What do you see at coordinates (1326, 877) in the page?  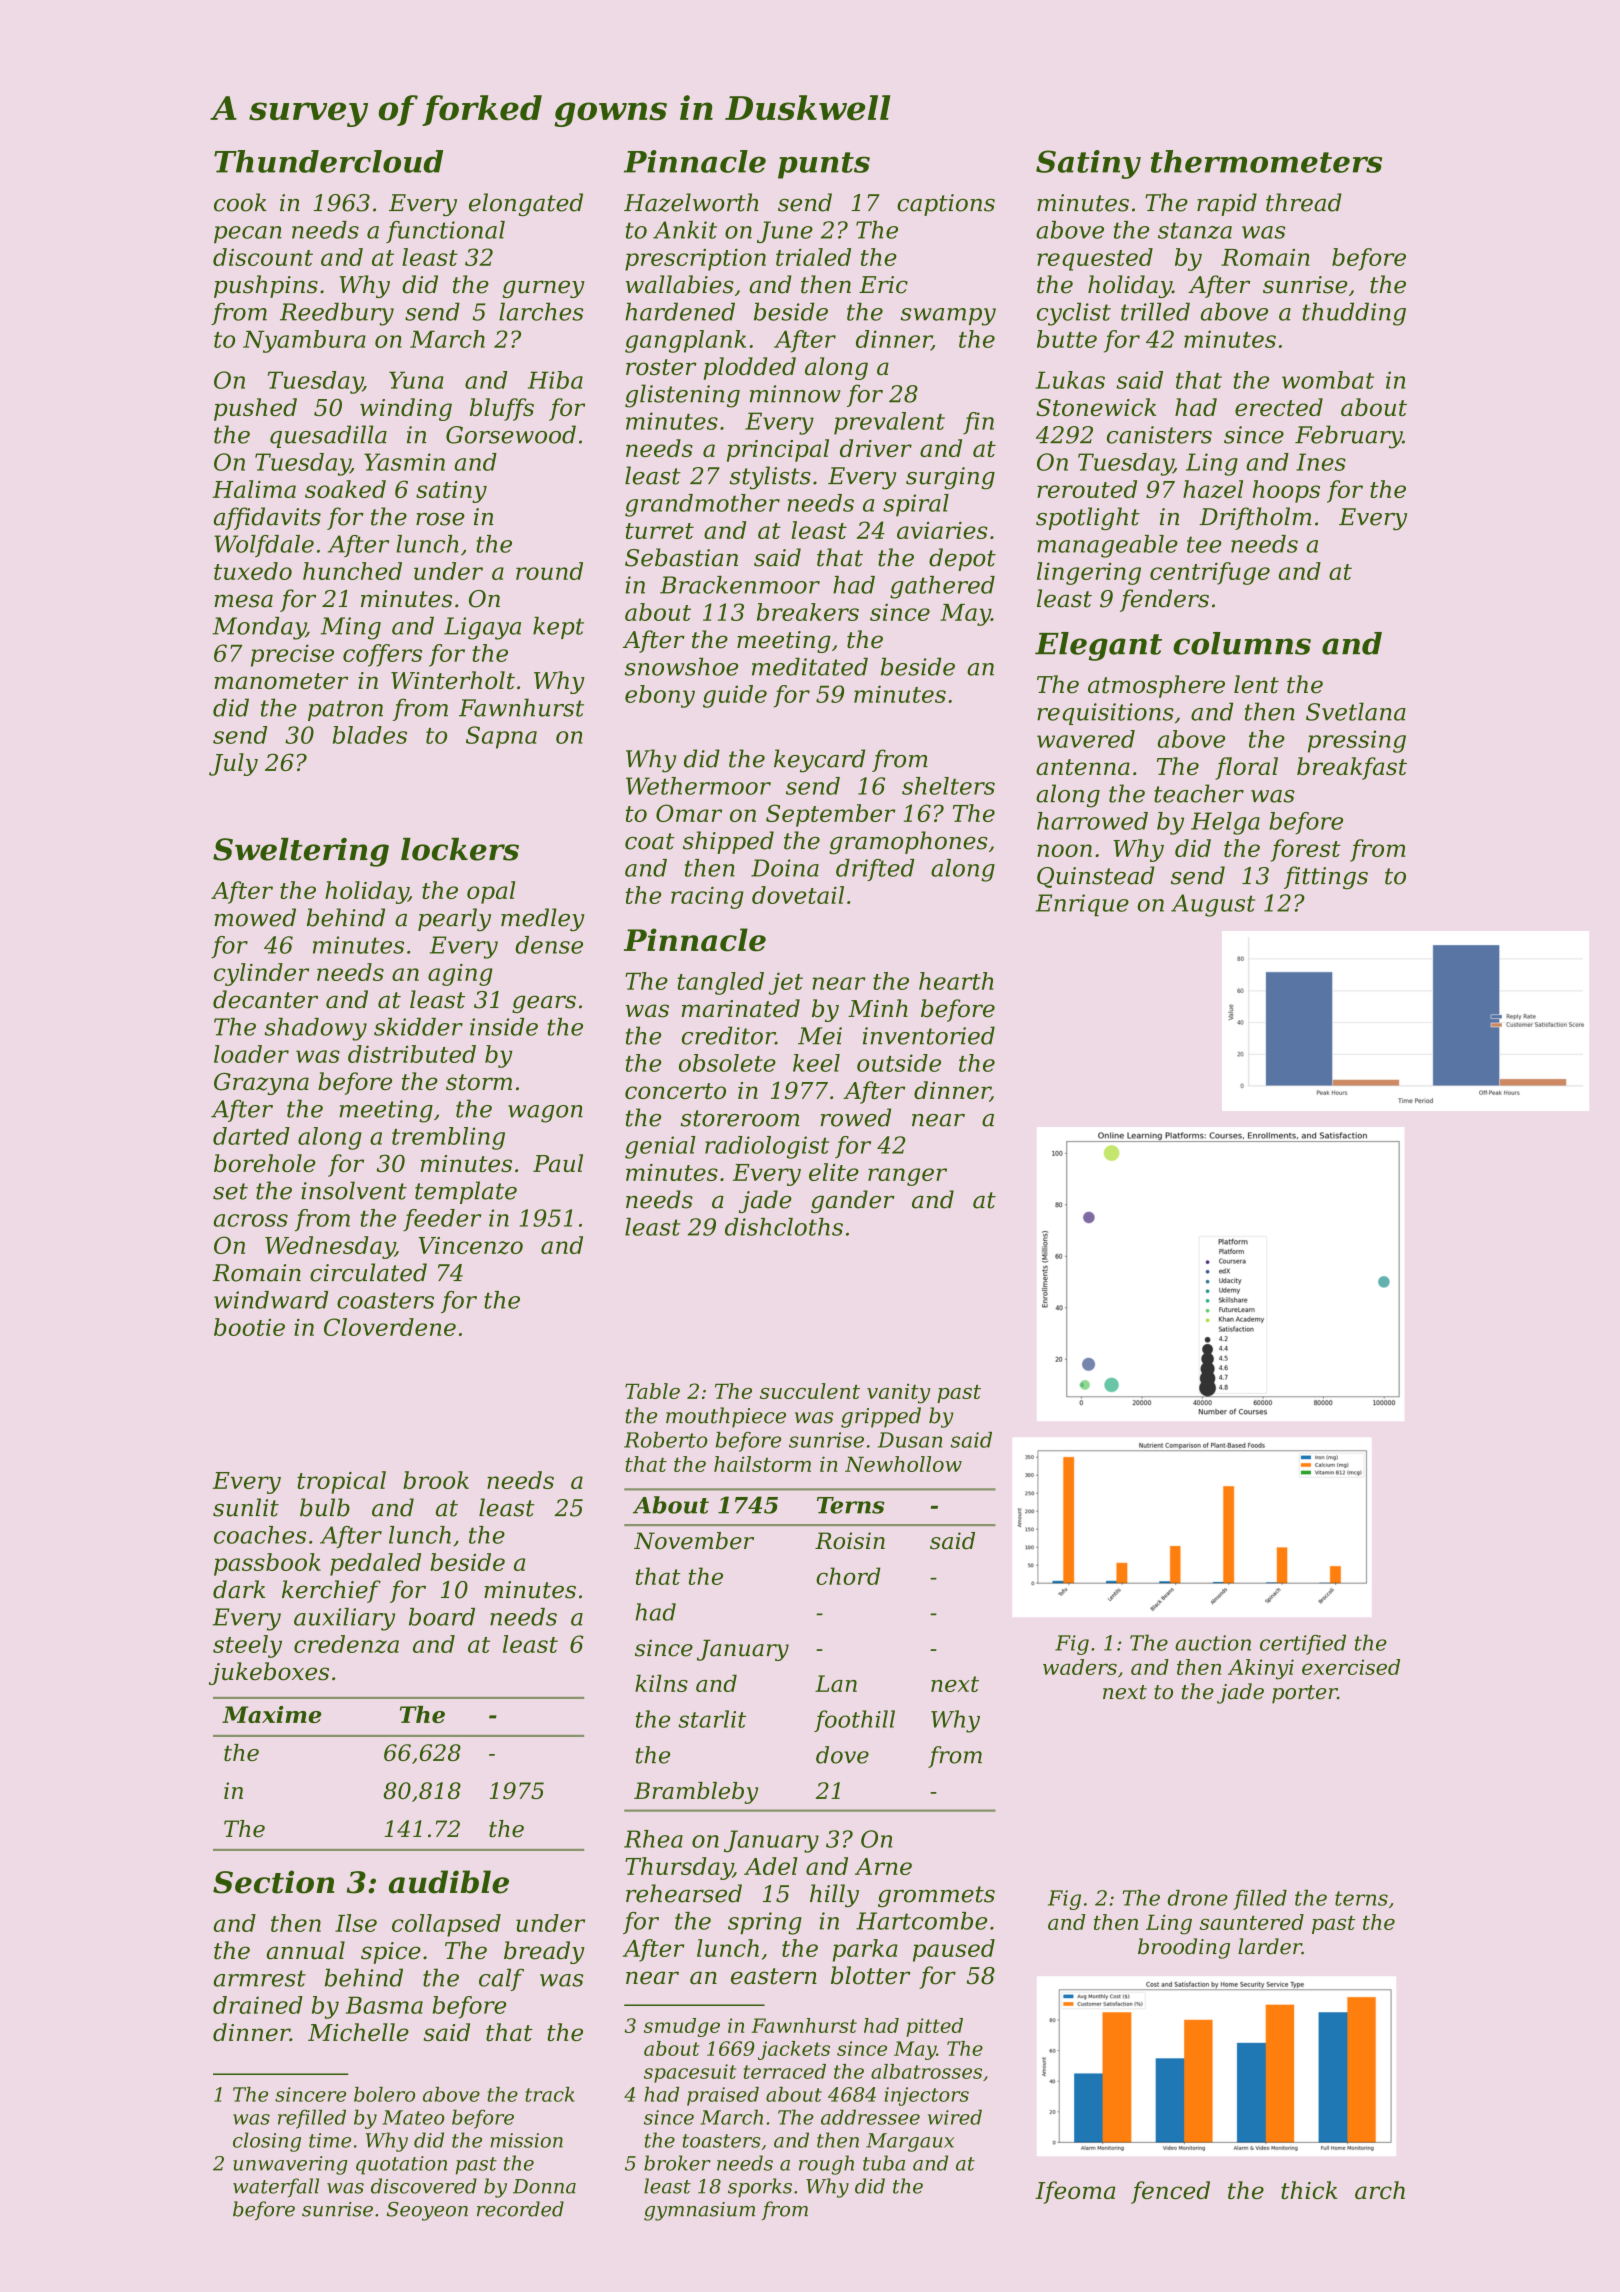 I see `fittings` at bounding box center [1326, 877].
